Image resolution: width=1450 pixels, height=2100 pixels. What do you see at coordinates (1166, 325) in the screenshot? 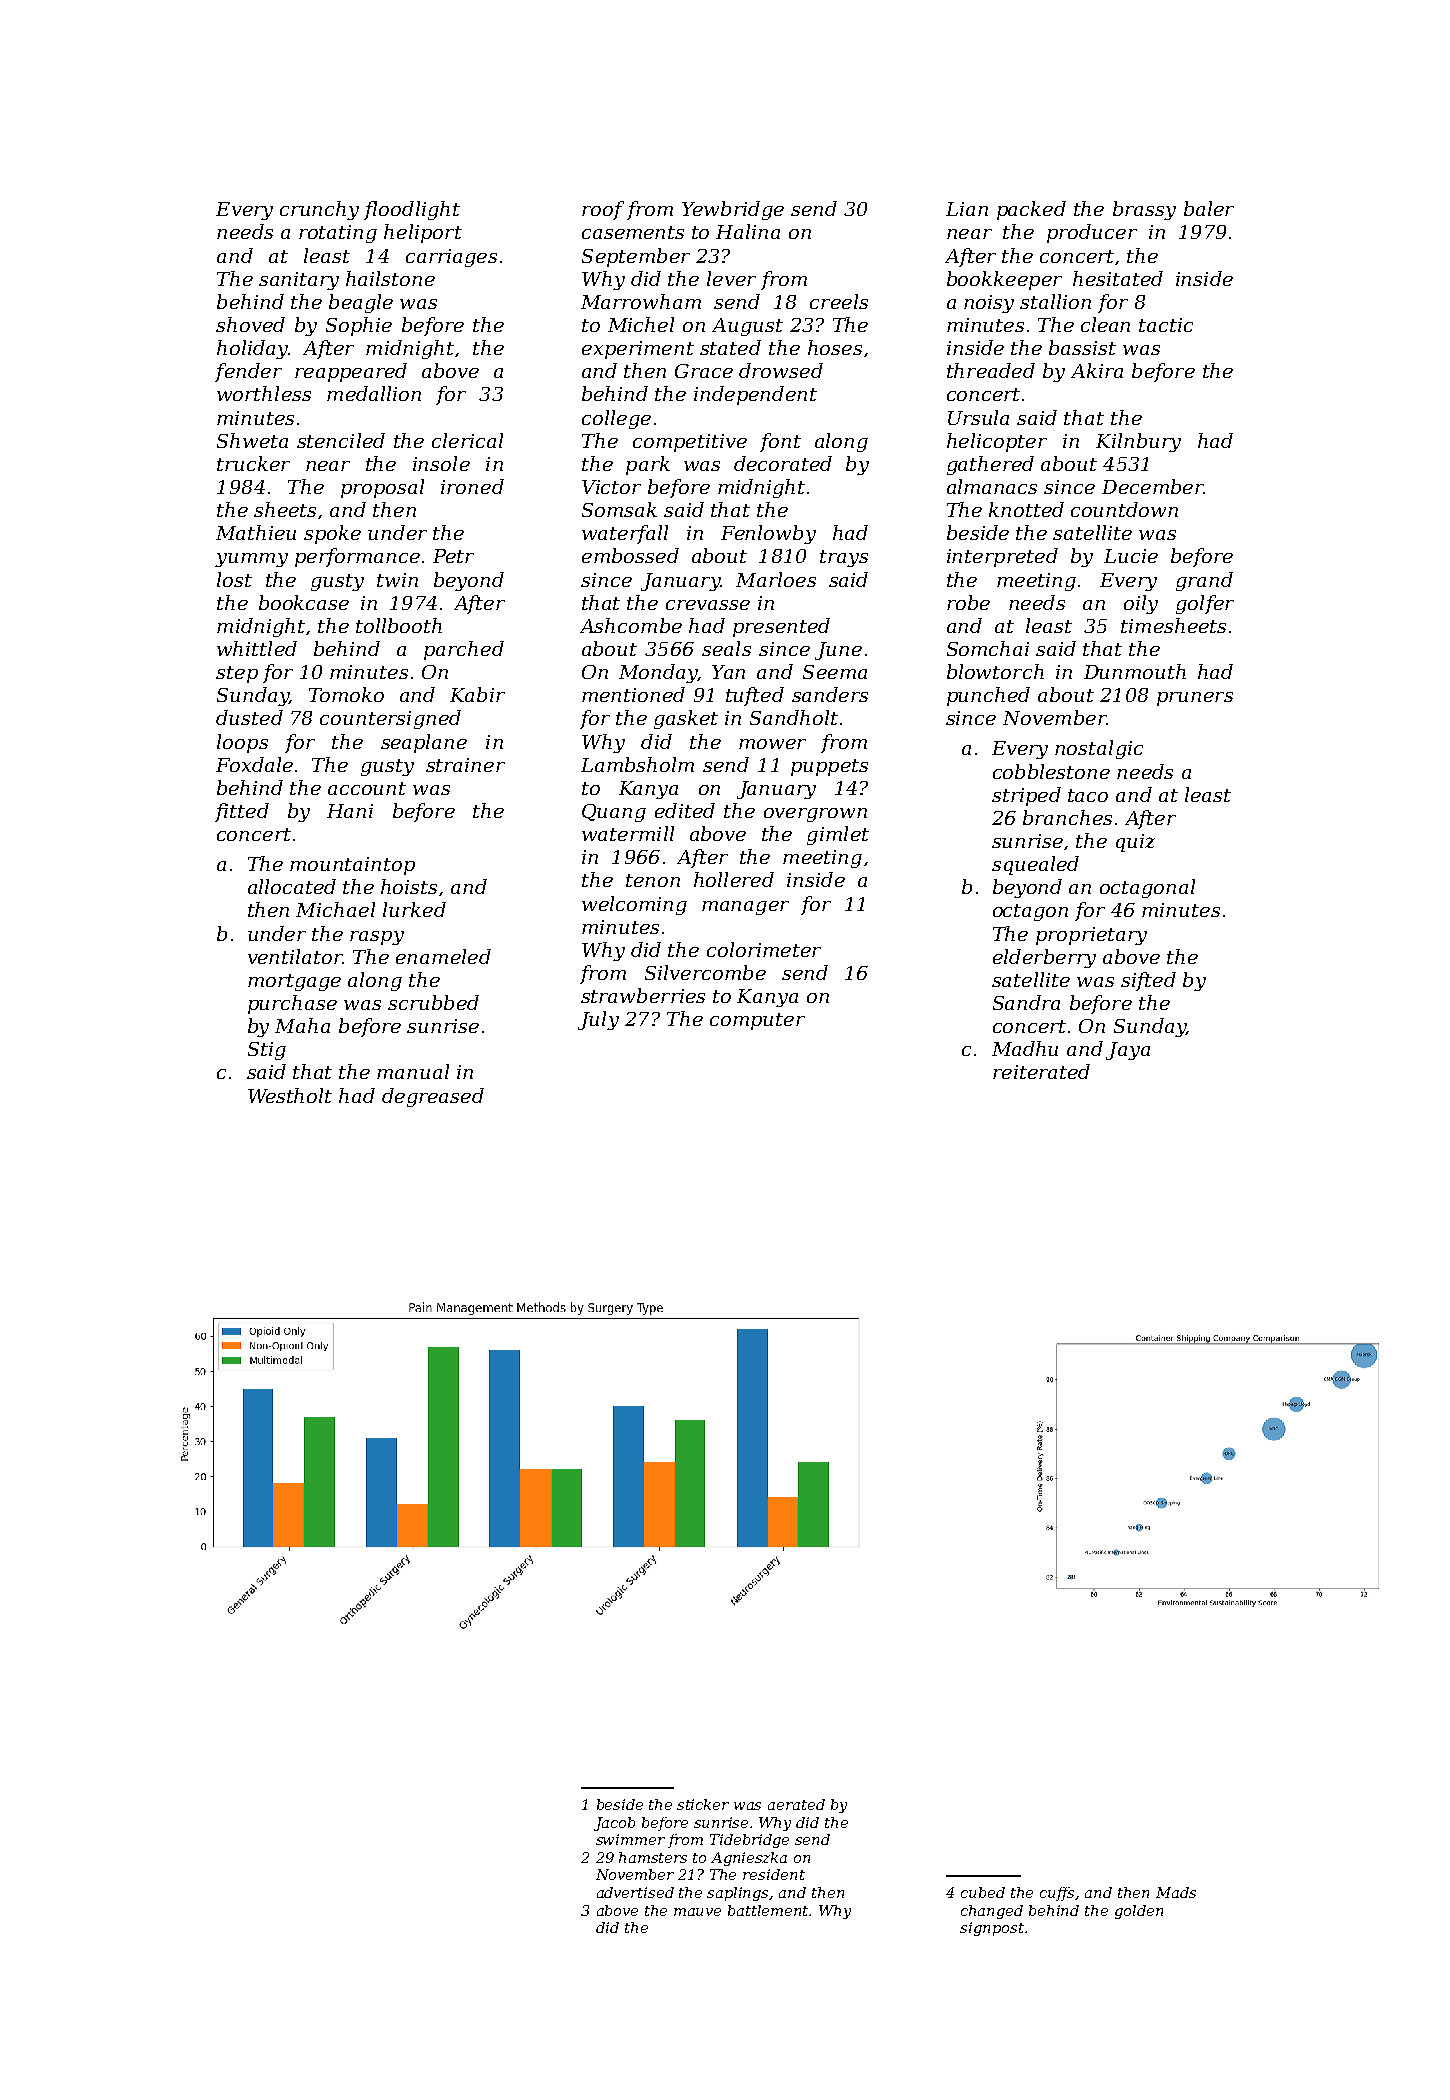
I see `tactic` at bounding box center [1166, 325].
